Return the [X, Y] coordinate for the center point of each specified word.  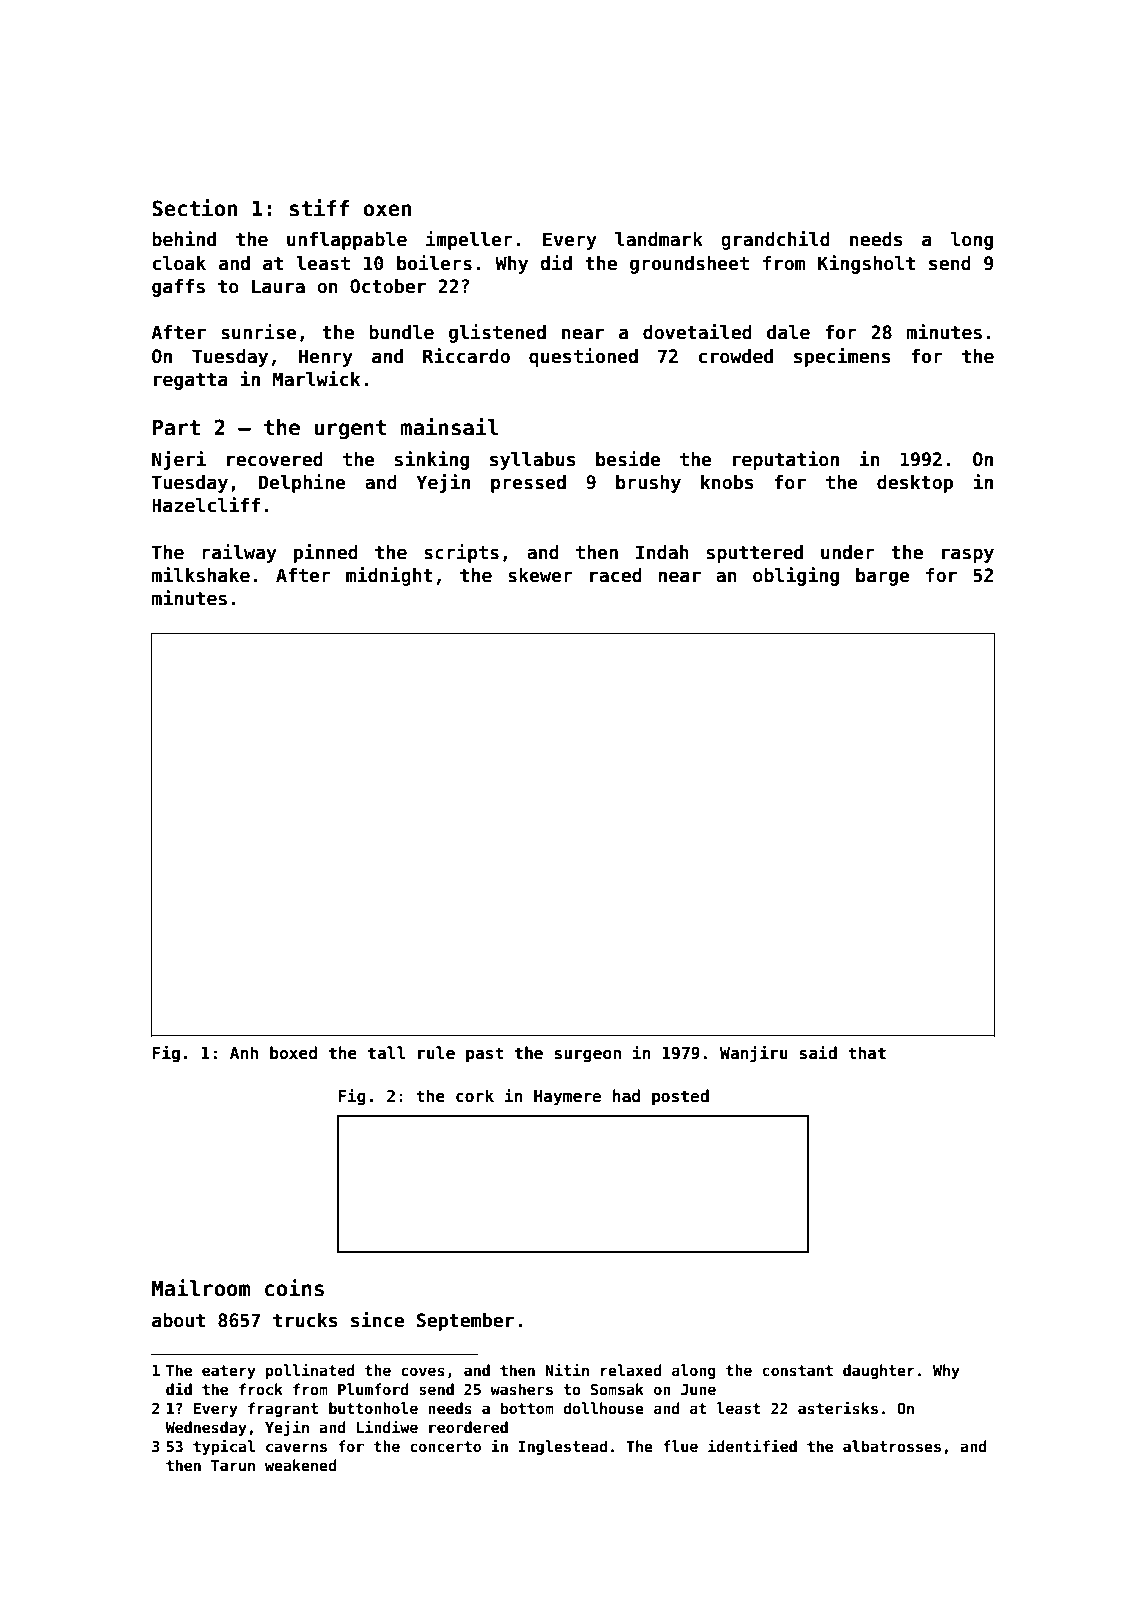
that [867, 1052]
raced [616, 575]
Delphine [302, 483]
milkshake [201, 575]
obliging [796, 576]
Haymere [567, 1098]
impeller [469, 240]
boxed [293, 1053]
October [388, 286]
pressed [528, 484]
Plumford [373, 1389]
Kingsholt [866, 264]
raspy [968, 555]
